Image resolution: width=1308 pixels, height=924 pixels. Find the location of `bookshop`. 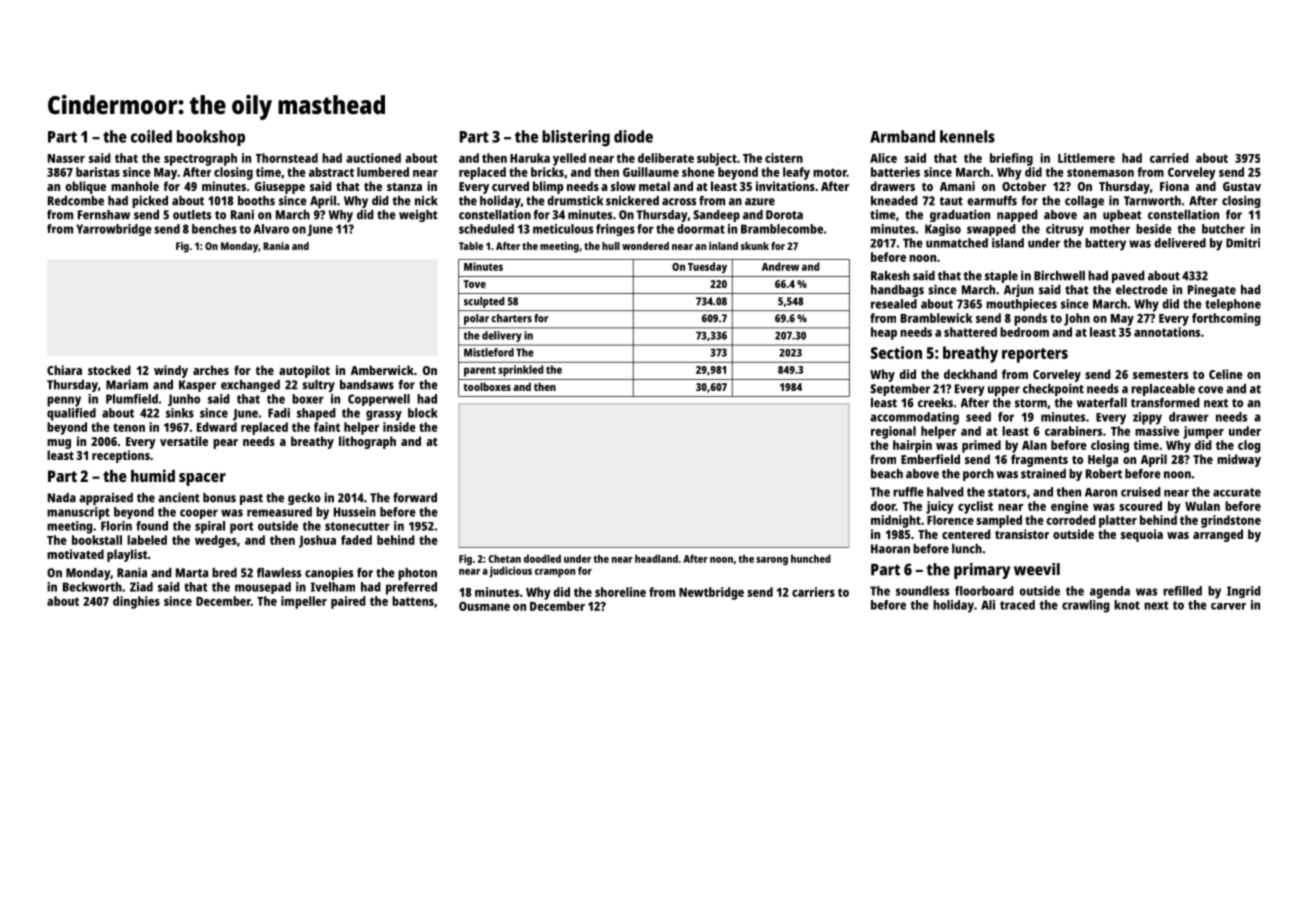

bookshop is located at coordinates (211, 138).
